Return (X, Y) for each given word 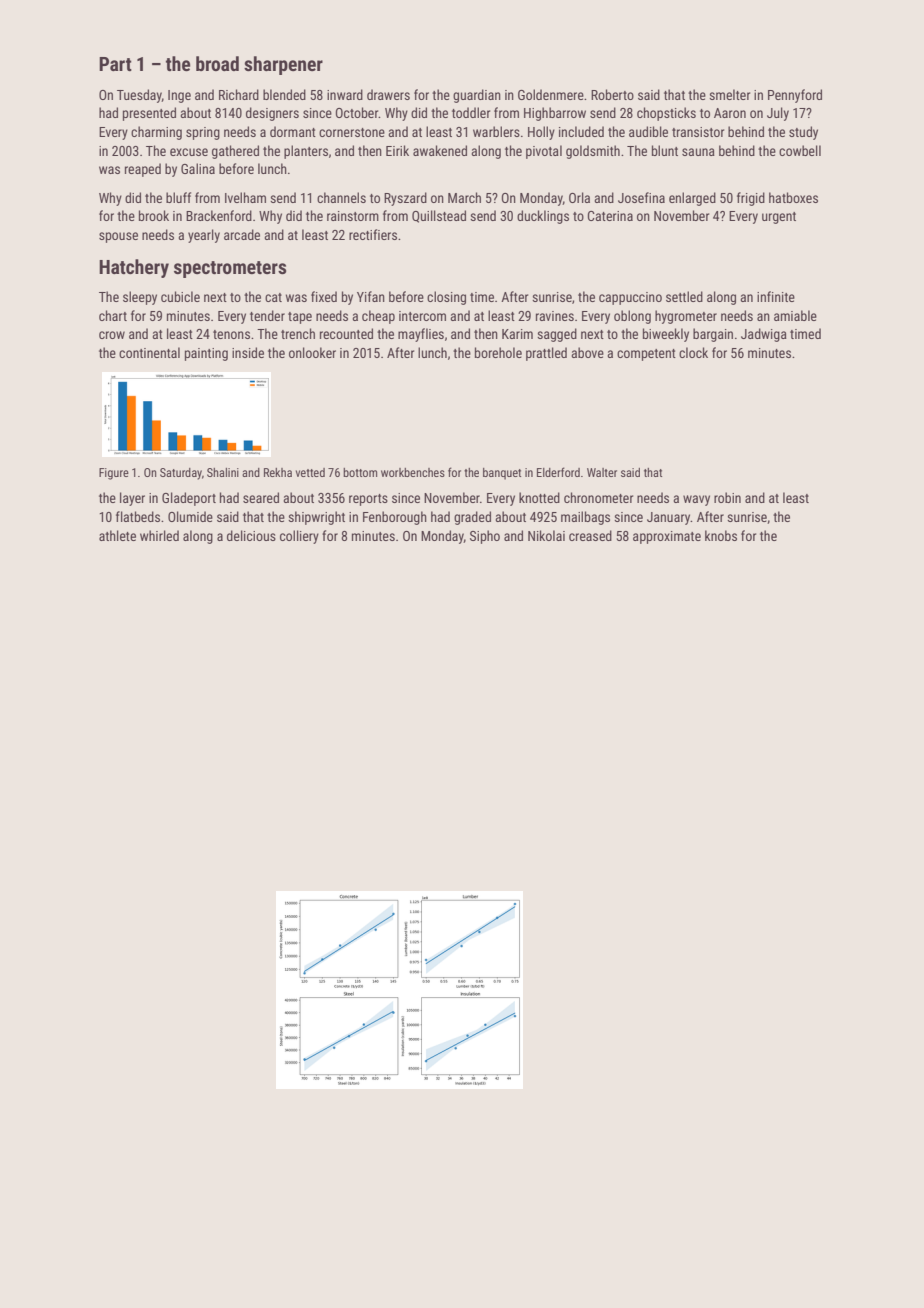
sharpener (283, 65)
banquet (502, 474)
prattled (546, 354)
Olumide (190, 516)
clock (693, 352)
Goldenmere (551, 94)
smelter (729, 94)
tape (300, 318)
